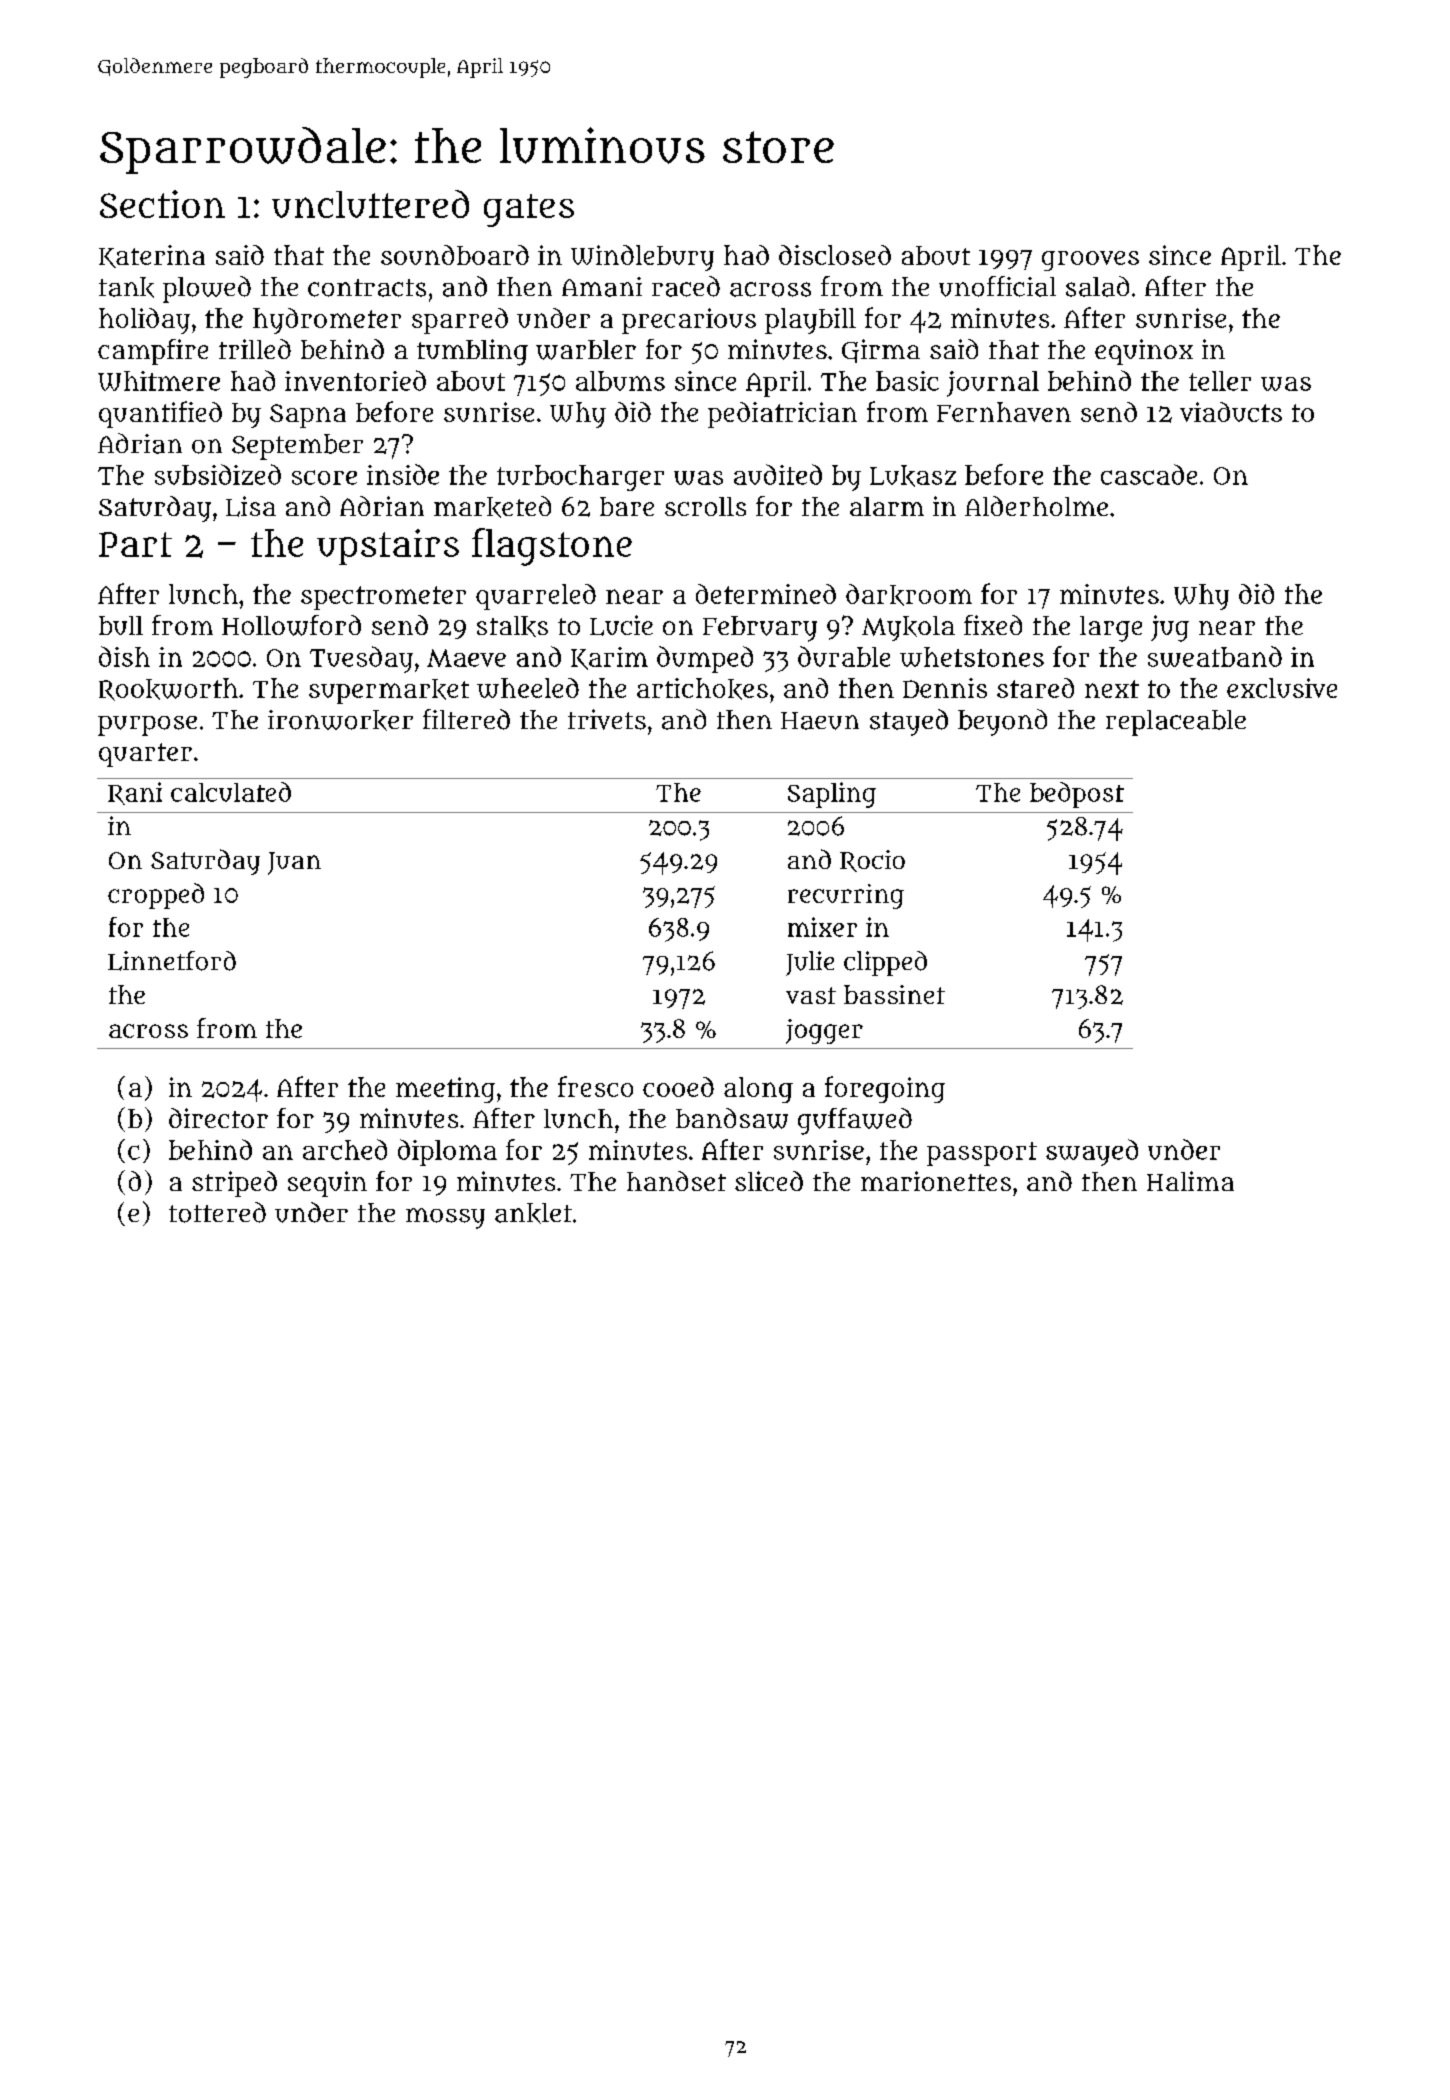  I want to click on disclosed, so click(835, 255).
